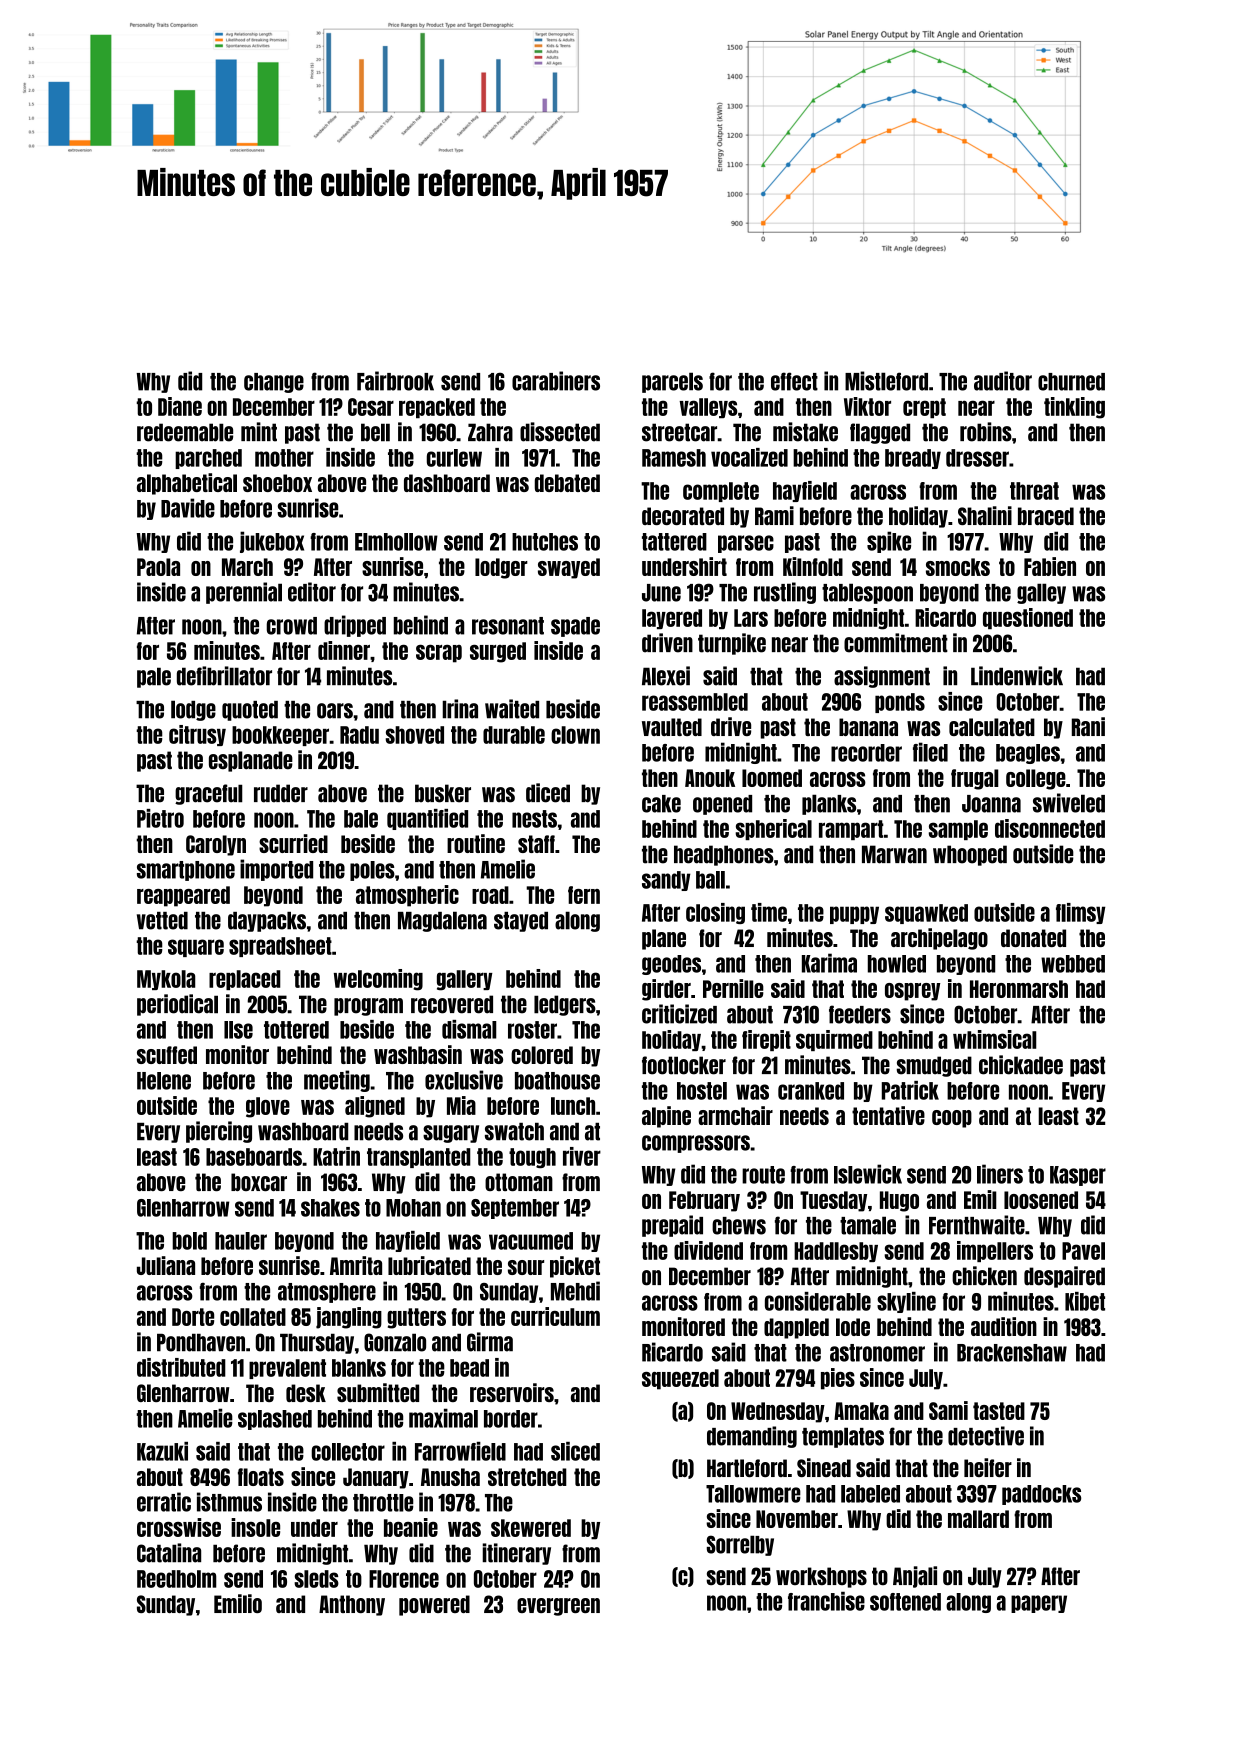  What do you see at coordinates (352, 1605) in the image?
I see `Anthony` at bounding box center [352, 1605].
